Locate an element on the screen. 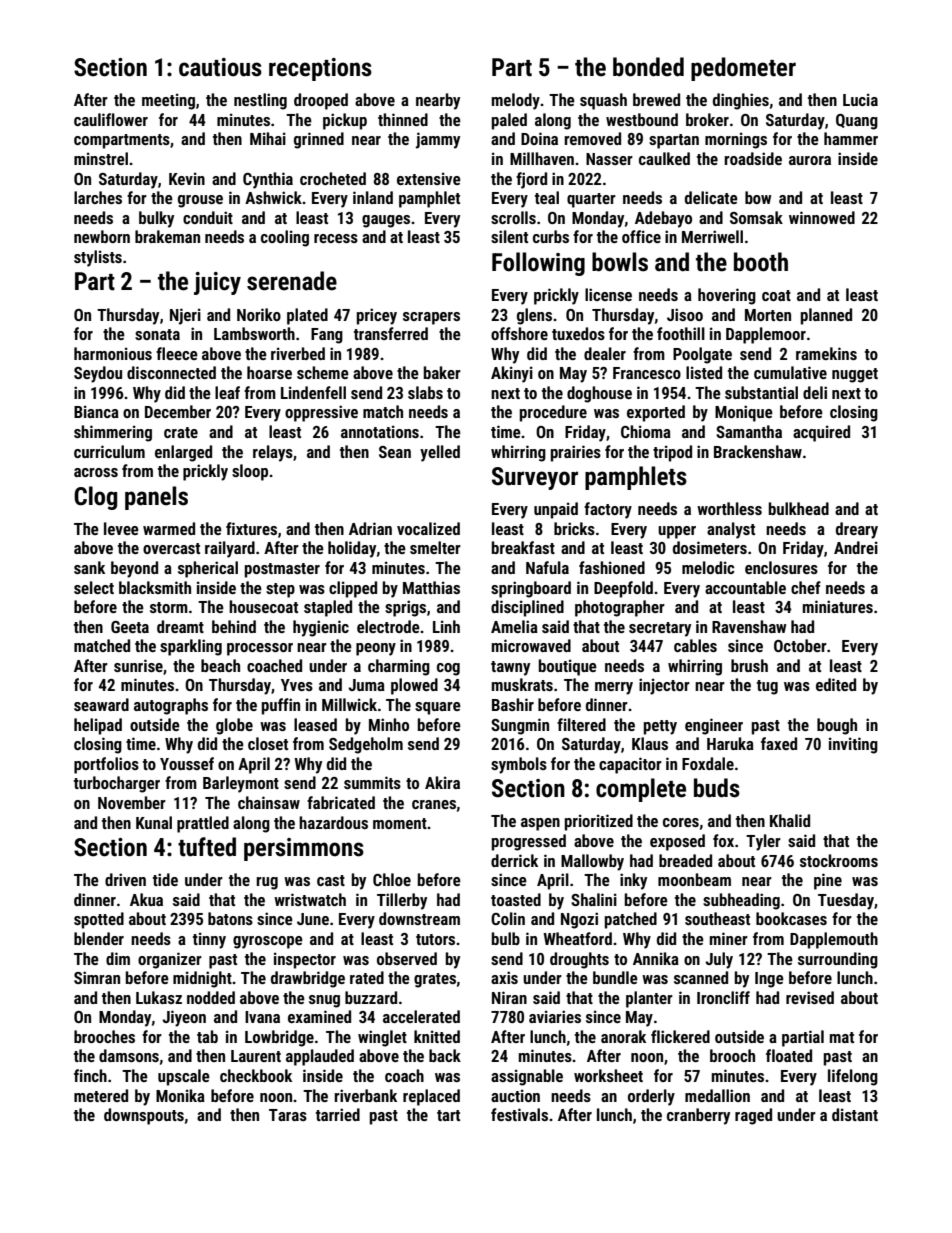 The height and width of the screenshot is (1233, 952). revised is located at coordinates (810, 997).
